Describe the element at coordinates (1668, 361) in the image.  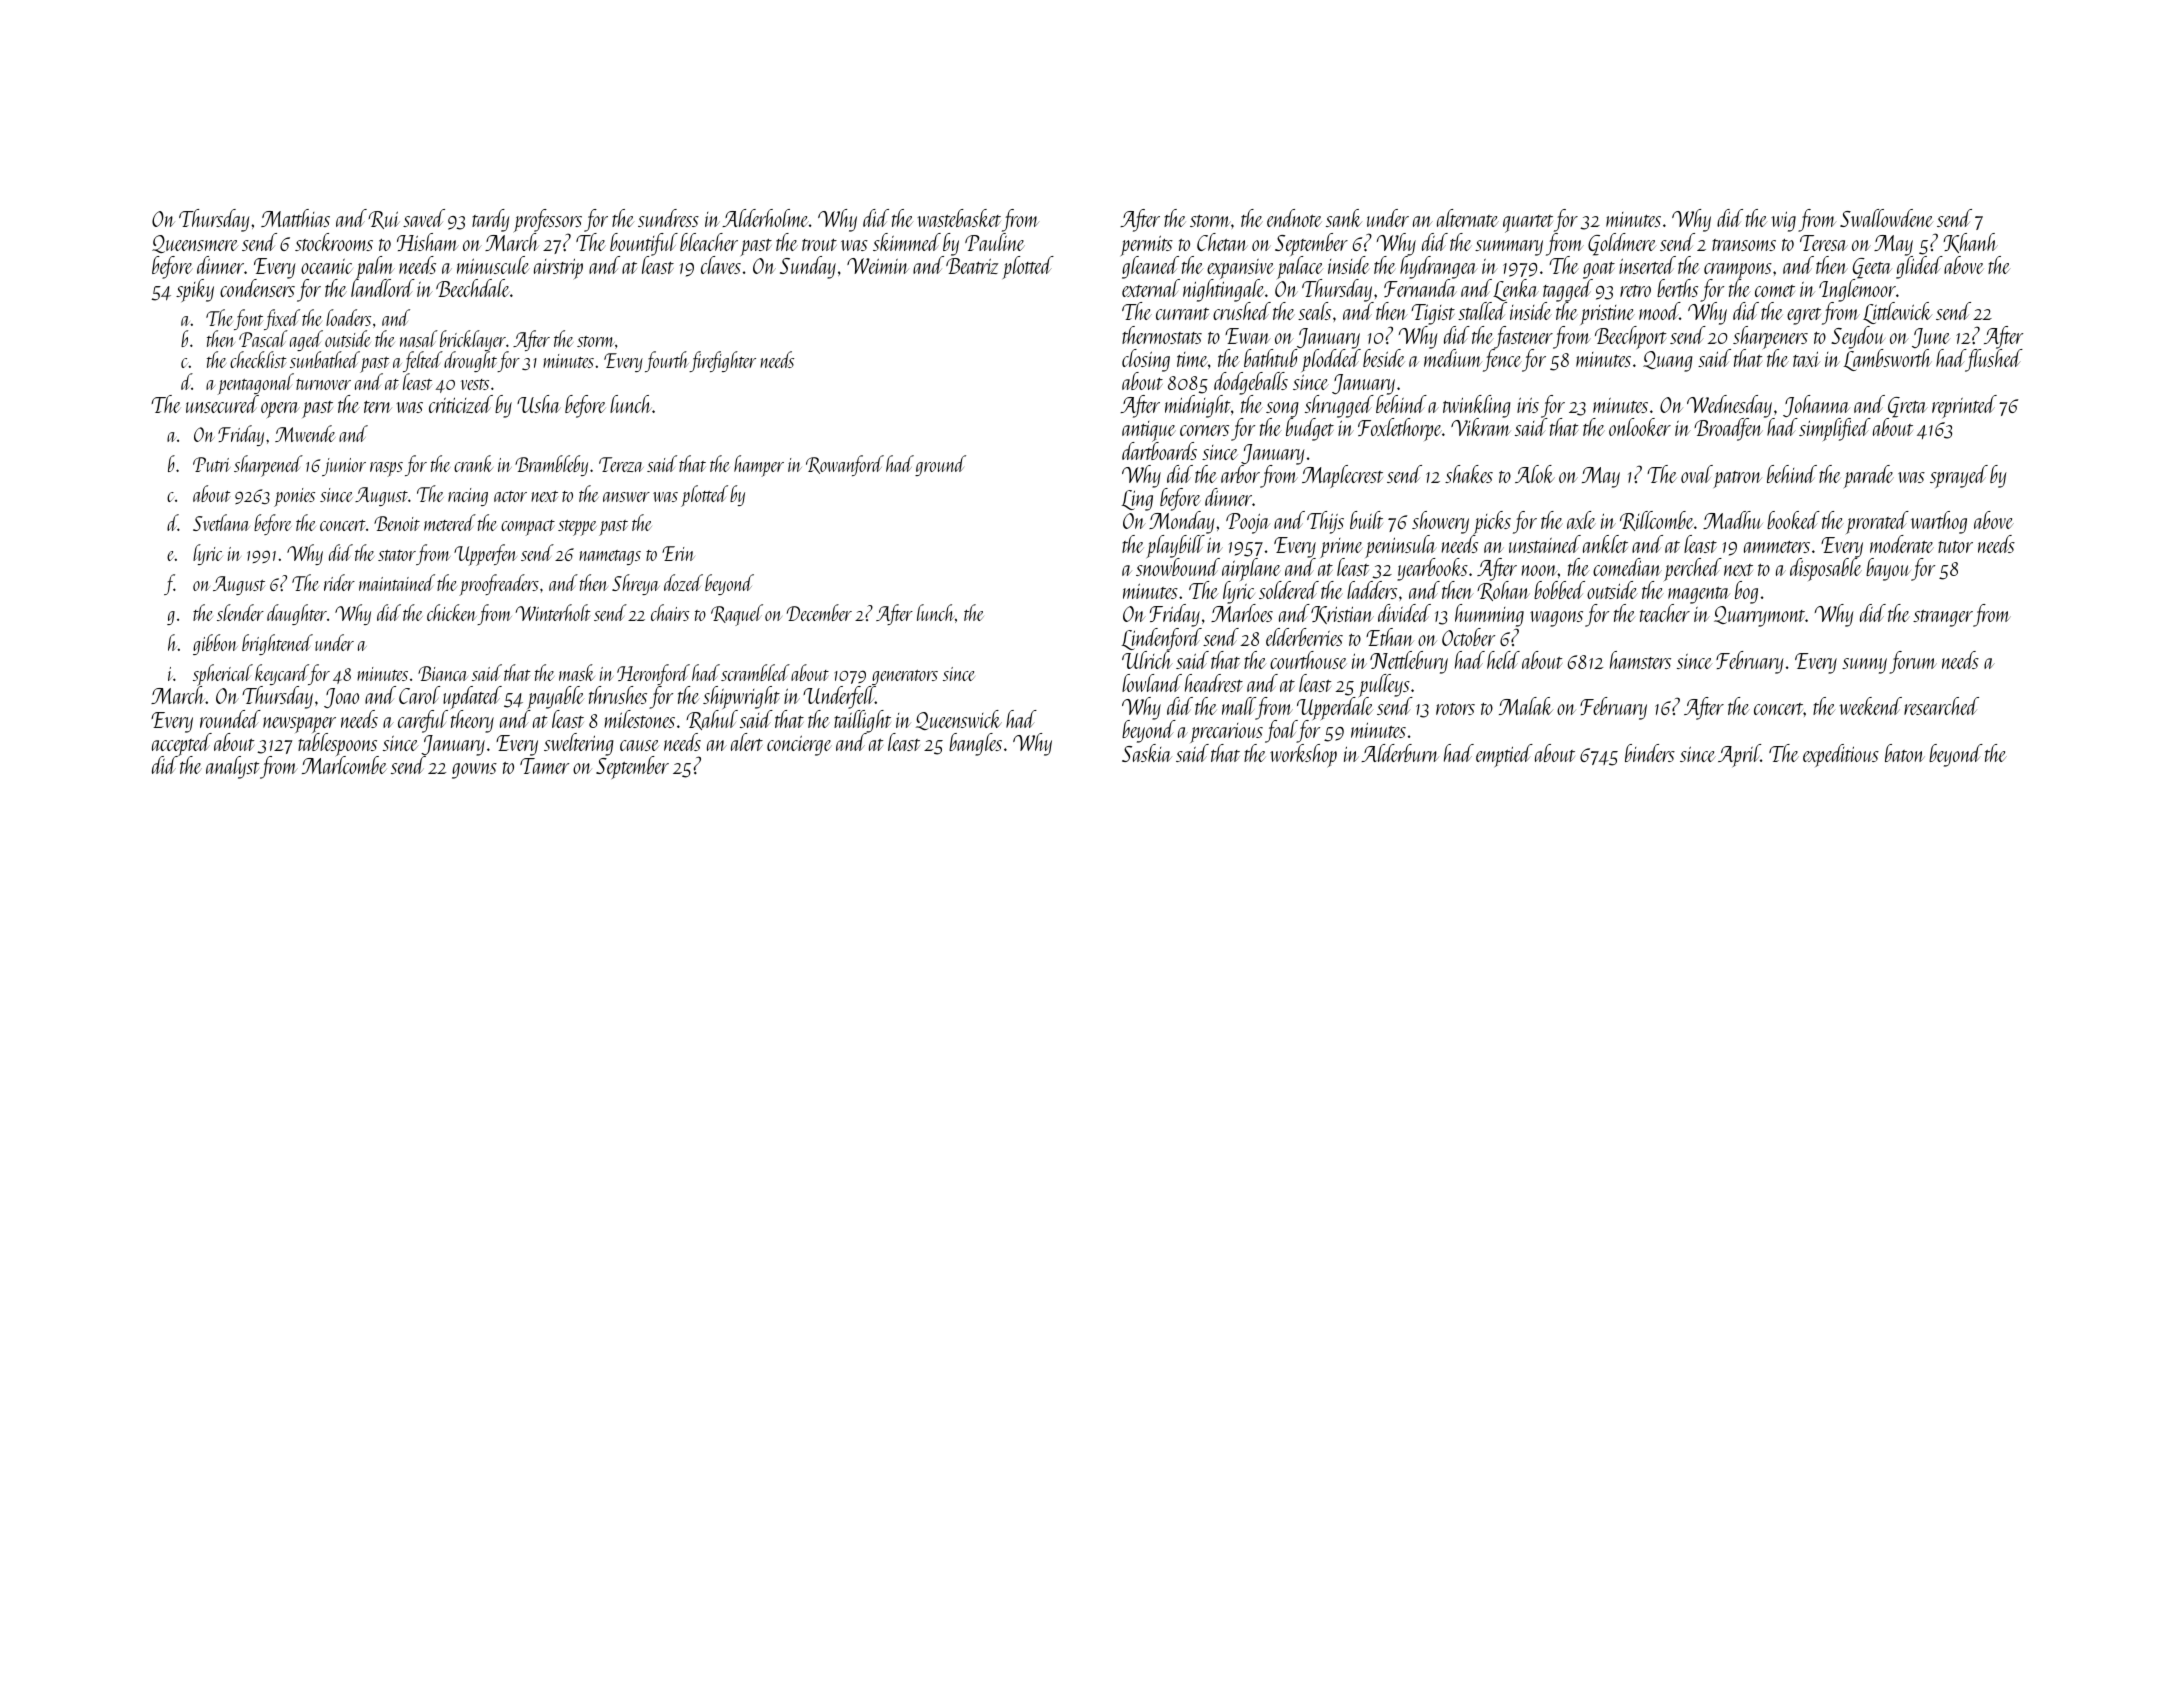
I see `Quang` at that location.
